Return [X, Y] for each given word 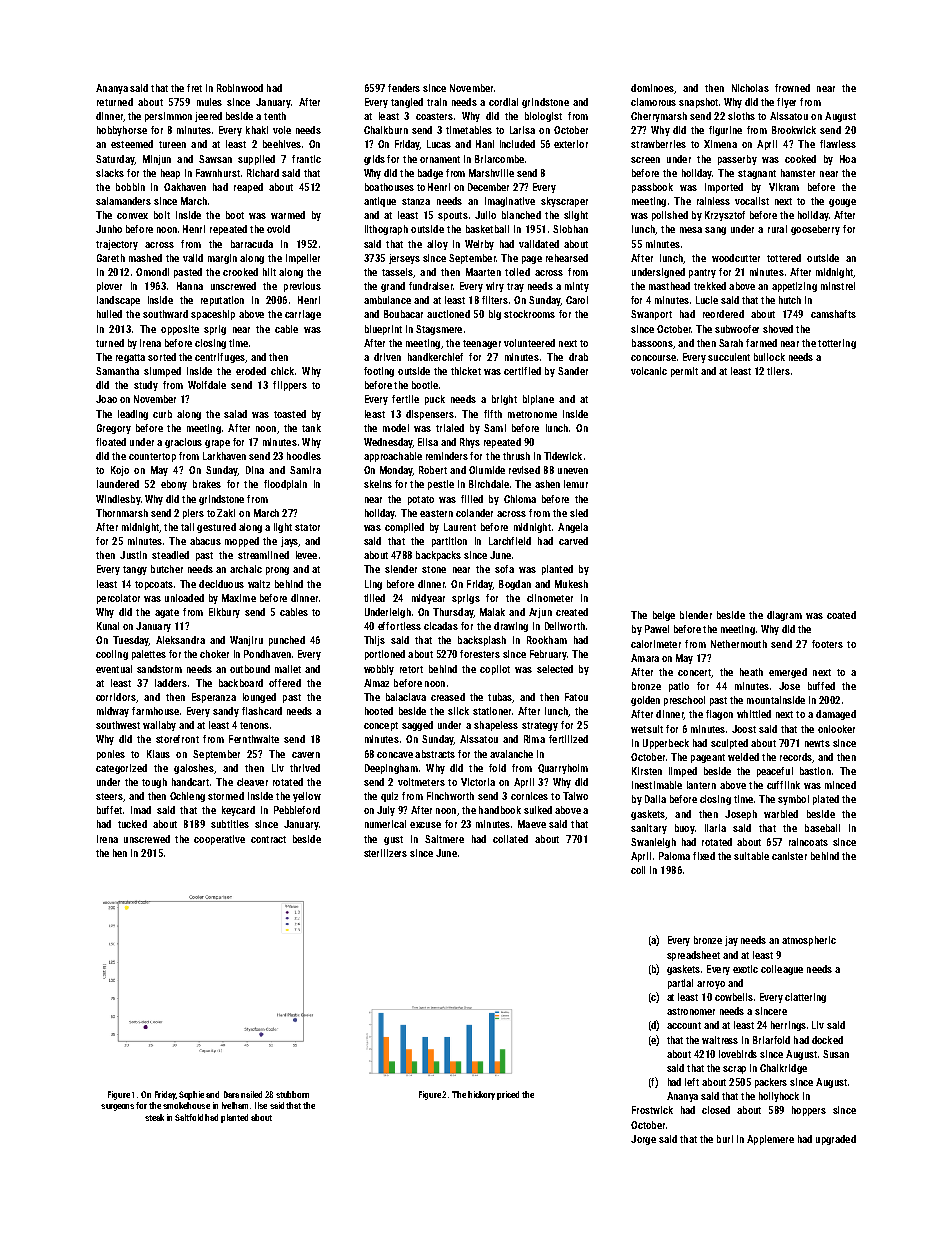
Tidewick [563, 456]
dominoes [652, 88]
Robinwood [240, 88]
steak [154, 1117]
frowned [792, 88]
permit [684, 372]
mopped [242, 542]
